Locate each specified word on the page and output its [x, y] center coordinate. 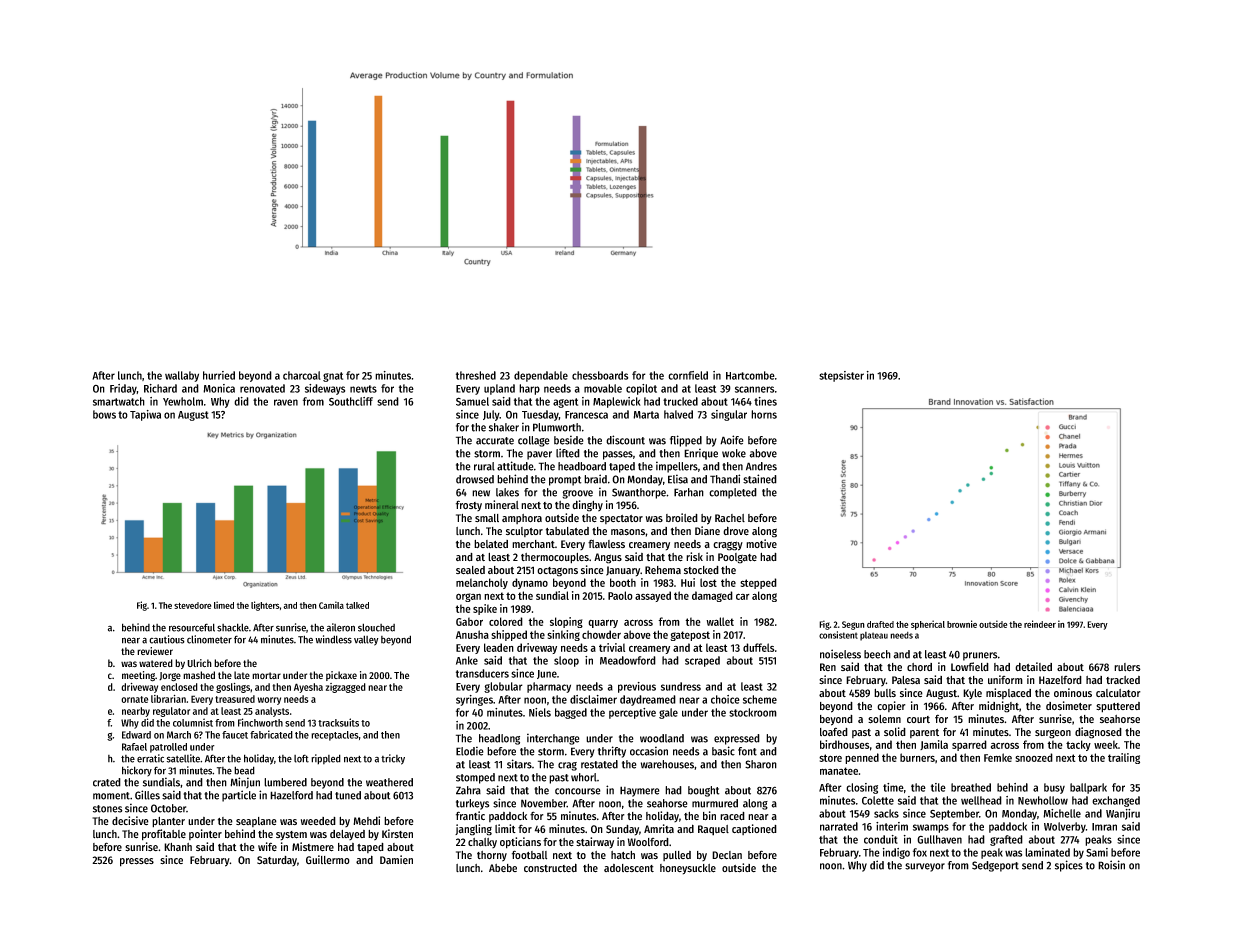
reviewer [155, 651]
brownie [962, 624]
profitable [164, 835]
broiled [682, 518]
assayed [653, 596]
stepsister [841, 376]
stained [760, 479]
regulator [171, 712]
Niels [540, 712]
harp [529, 389]
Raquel [713, 830]
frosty [469, 505]
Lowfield [970, 666]
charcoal [302, 375]
